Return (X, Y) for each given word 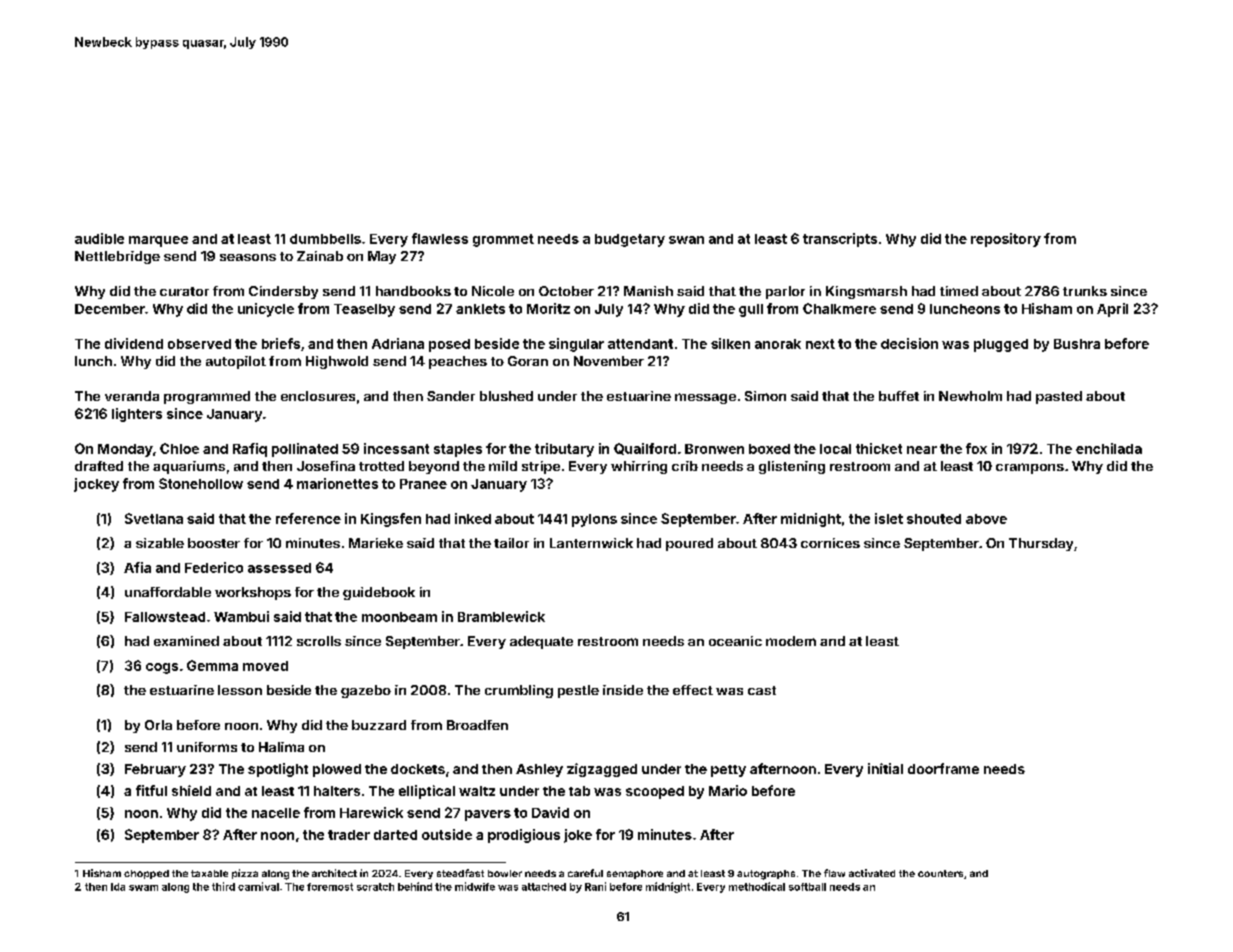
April (1112, 310)
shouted (934, 519)
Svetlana (154, 518)
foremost (330, 887)
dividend (134, 343)
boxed (769, 449)
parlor (785, 292)
